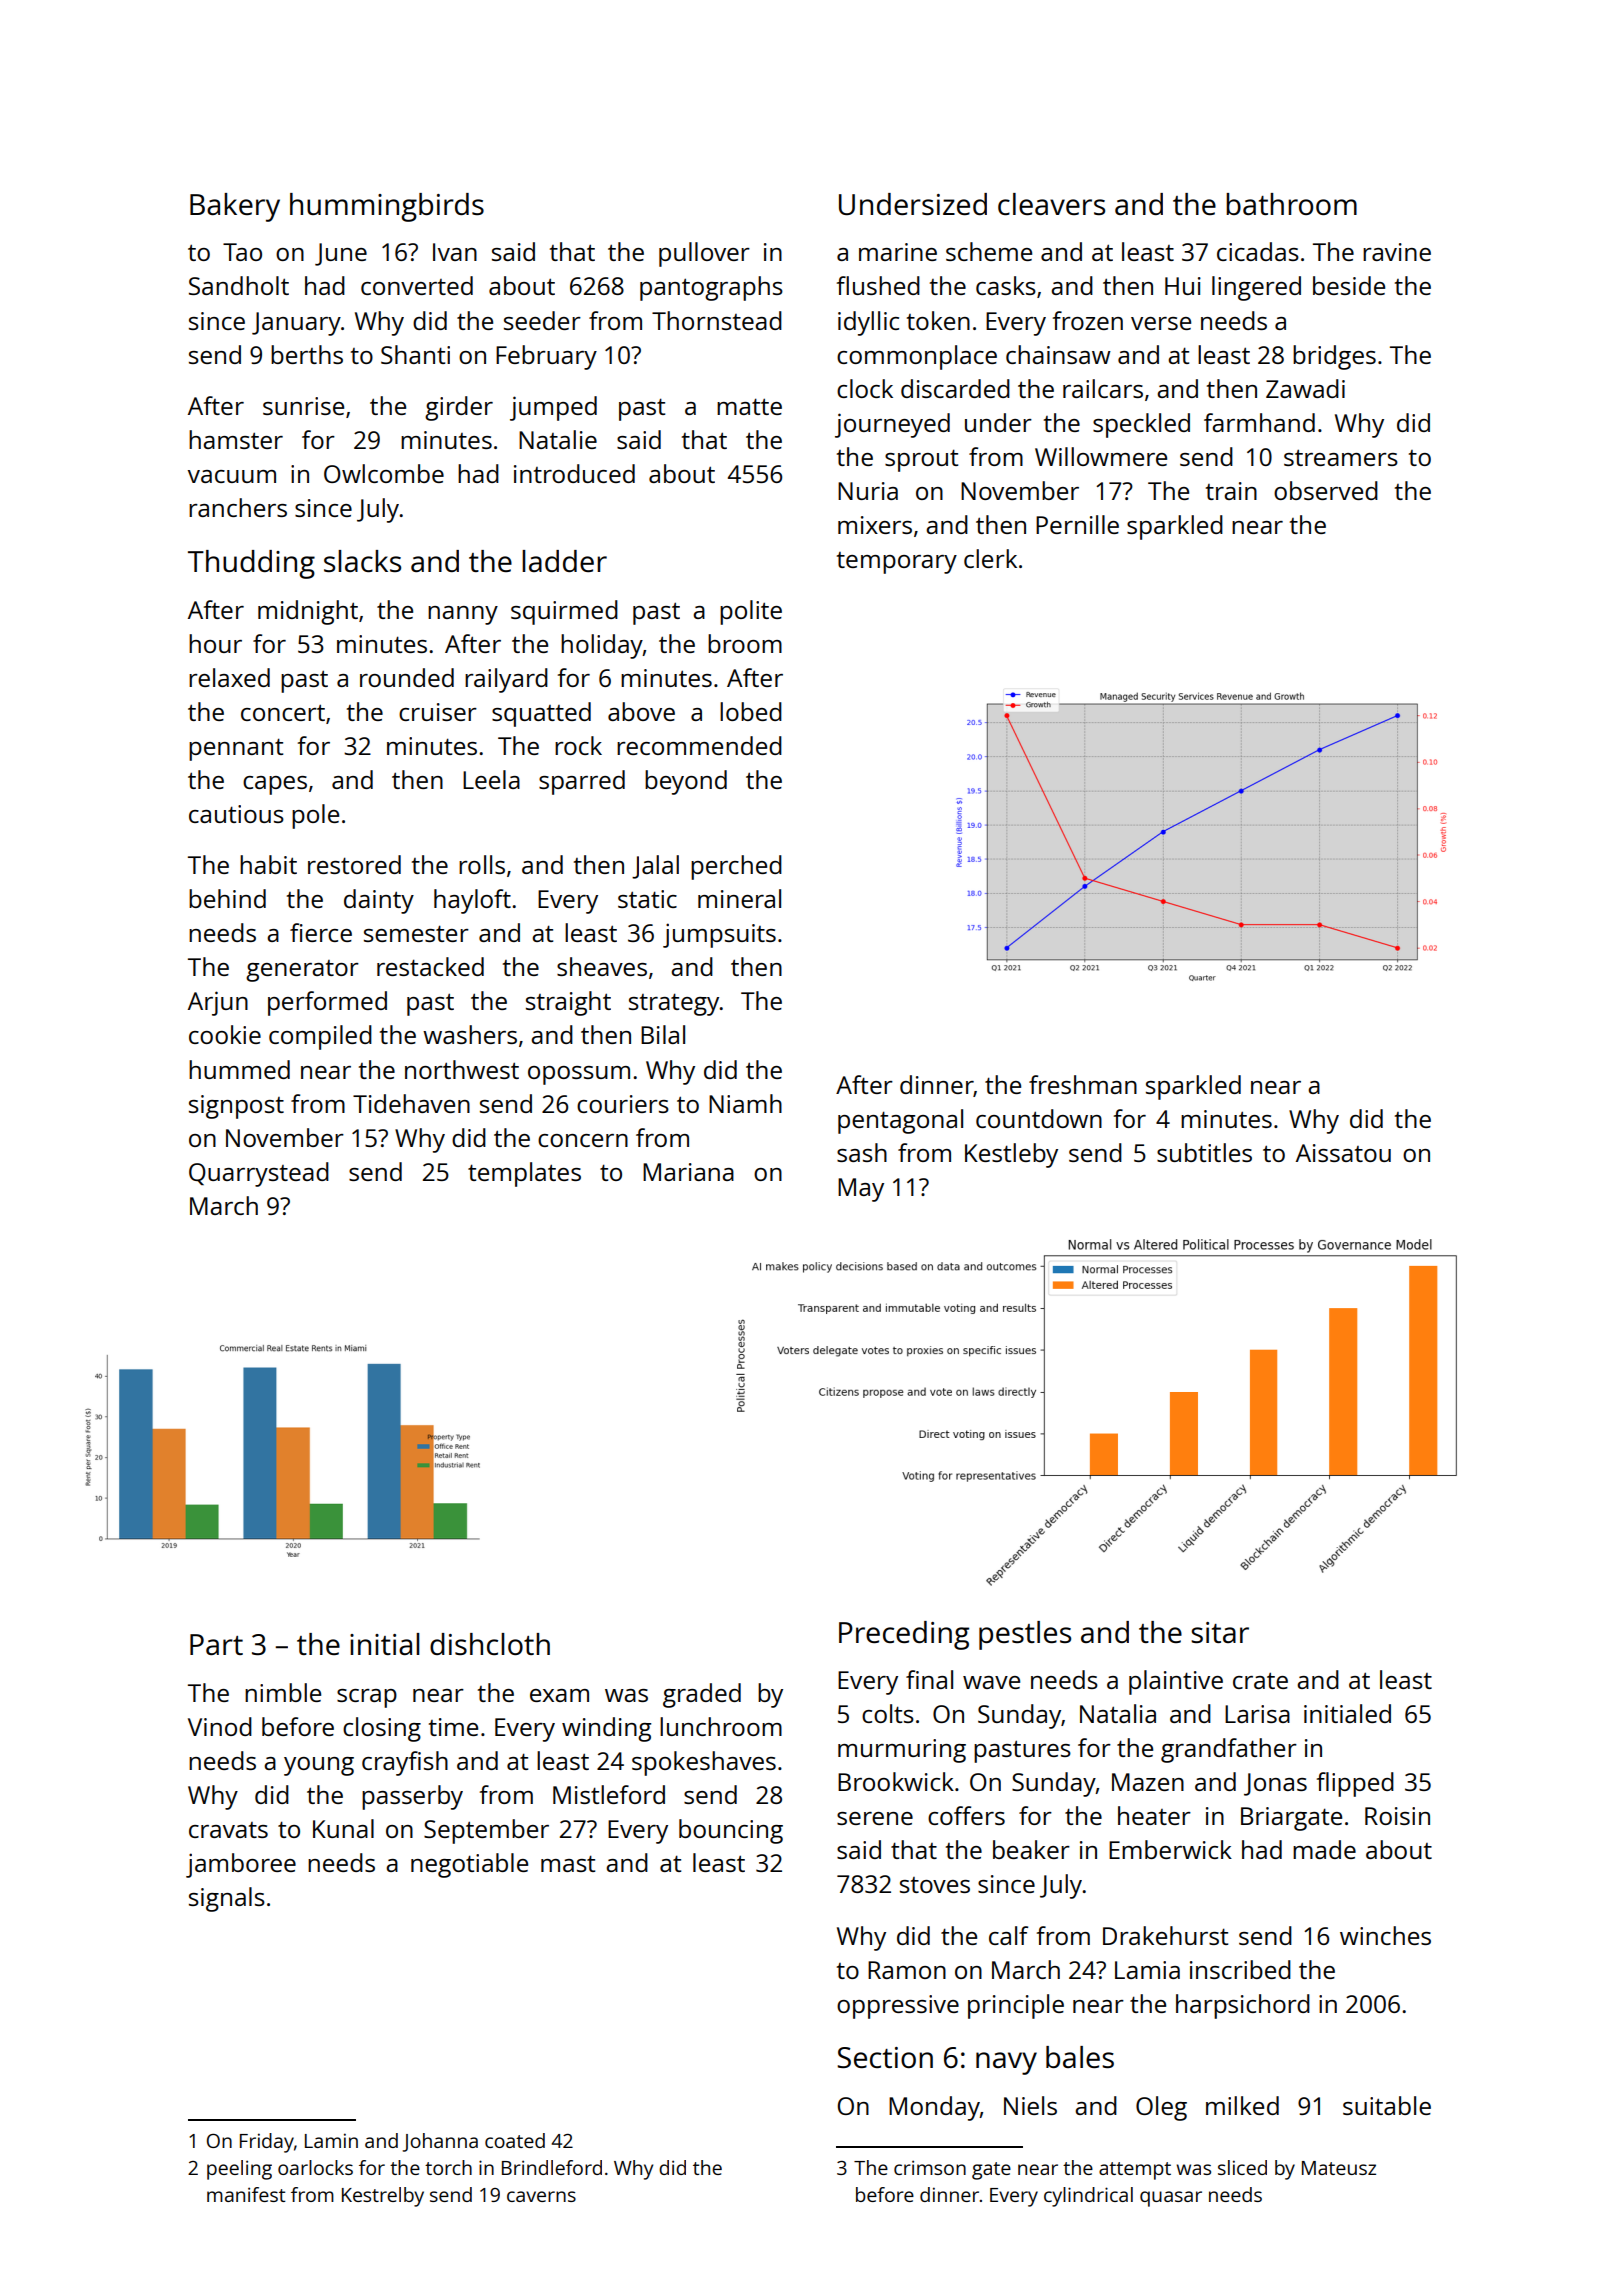  What do you see at coordinates (491, 779) in the image?
I see `Leela` at bounding box center [491, 779].
